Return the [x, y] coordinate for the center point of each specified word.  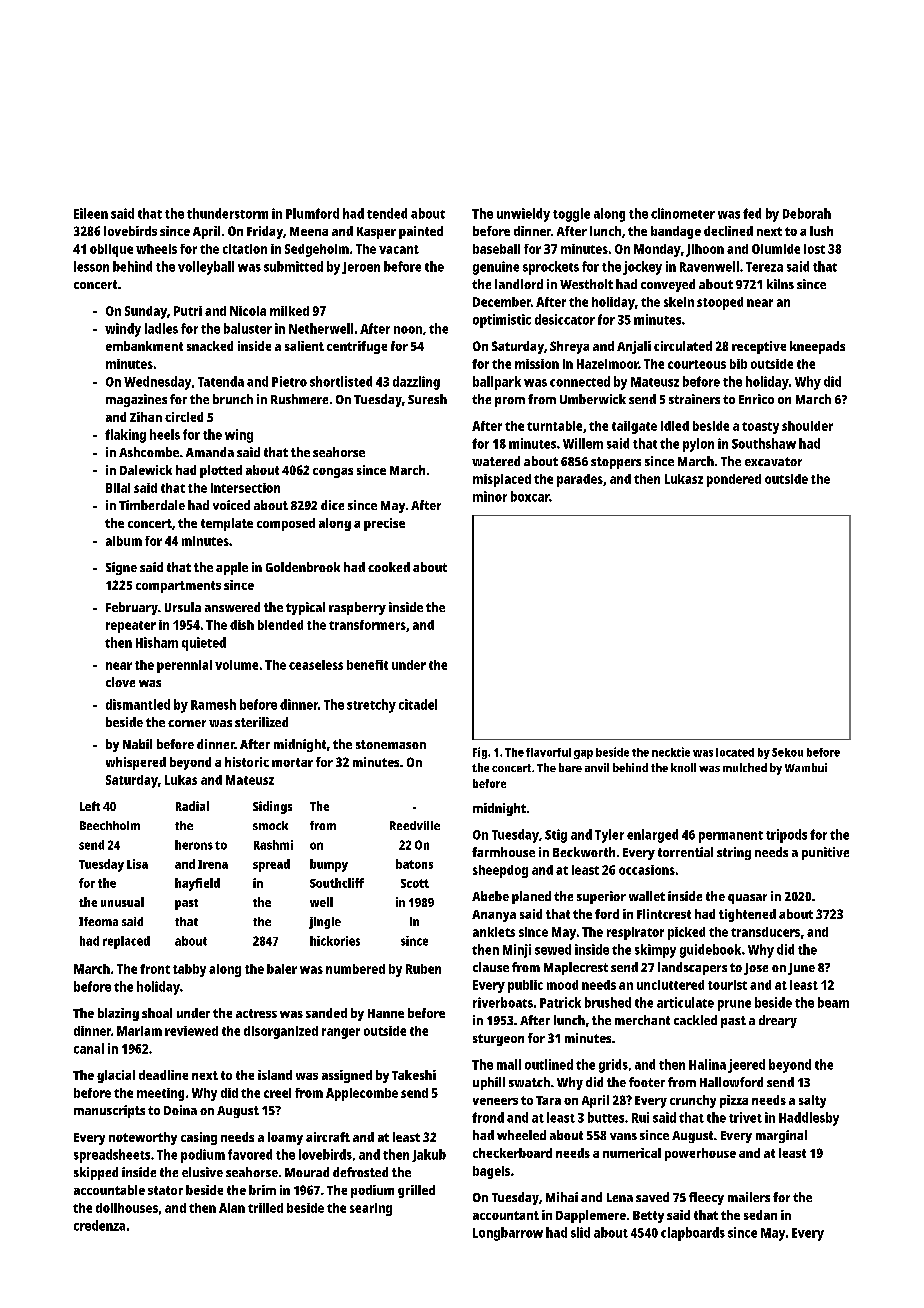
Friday [265, 232]
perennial [184, 666]
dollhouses [127, 1208]
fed [752, 213]
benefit [367, 665]
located [735, 752]
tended [387, 213]
